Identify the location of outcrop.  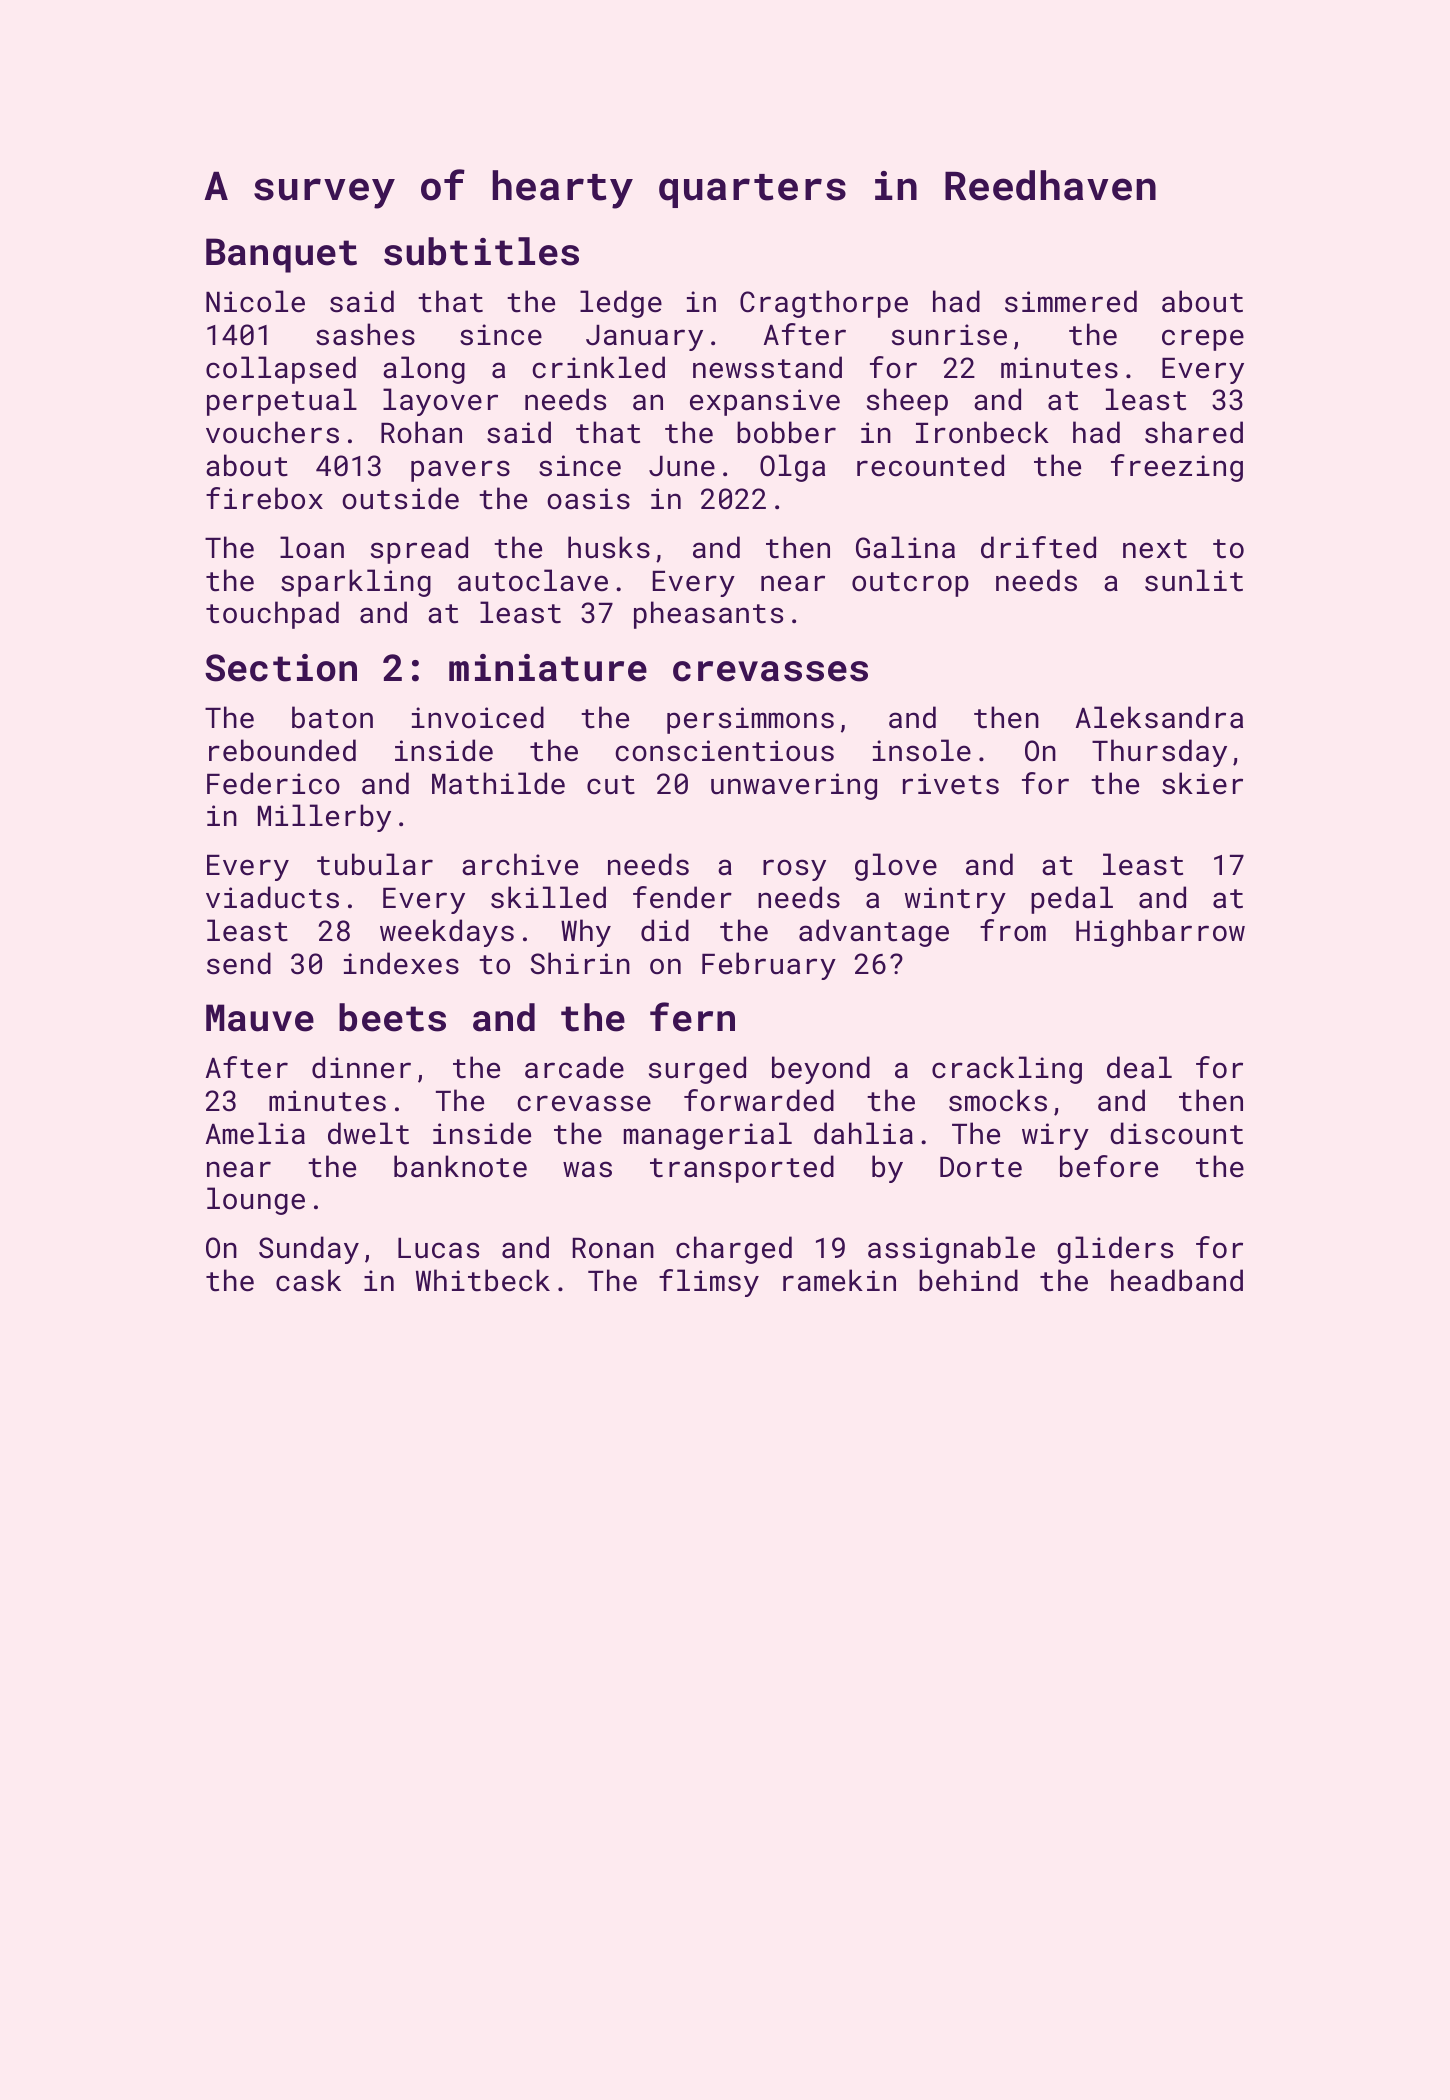
(910, 584).
